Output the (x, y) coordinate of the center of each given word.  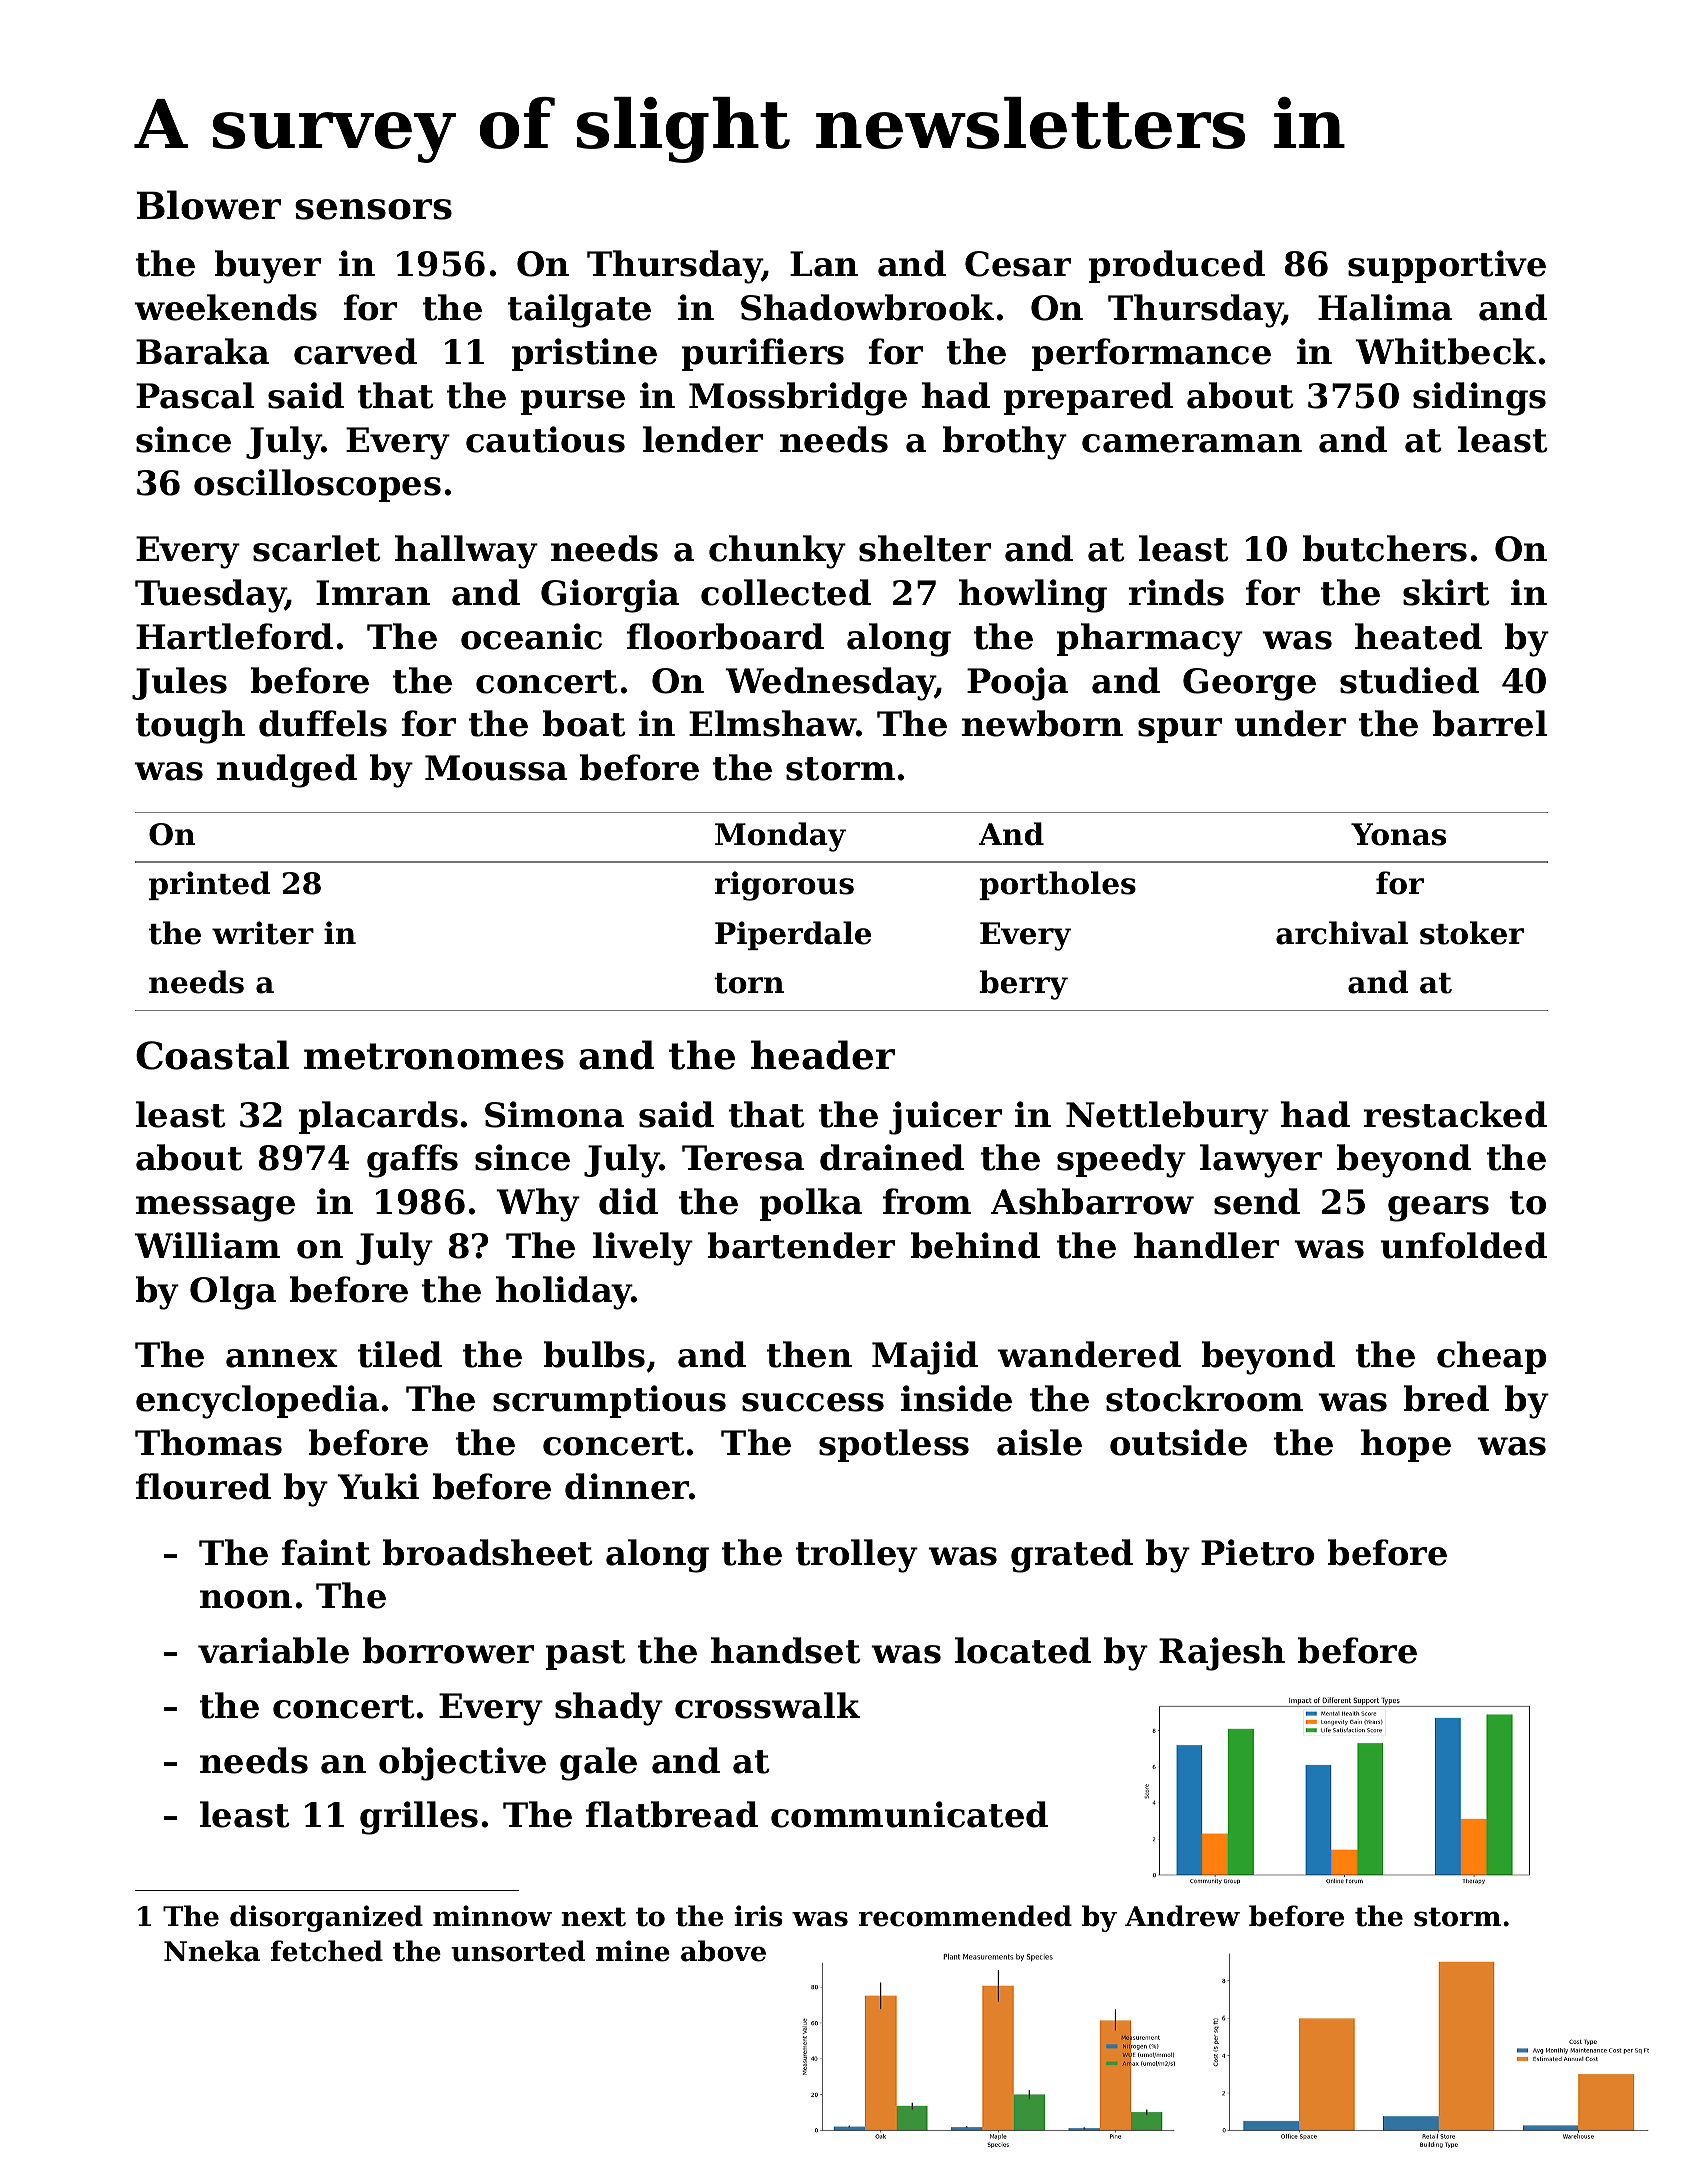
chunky (777, 552)
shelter (925, 548)
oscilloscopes (317, 485)
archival (1342, 933)
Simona (554, 1114)
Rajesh (1222, 1654)
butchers (1385, 548)
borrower (448, 1650)
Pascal (195, 395)
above (723, 1951)
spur (1180, 730)
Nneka (212, 1951)
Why (538, 1205)
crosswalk (767, 1705)
